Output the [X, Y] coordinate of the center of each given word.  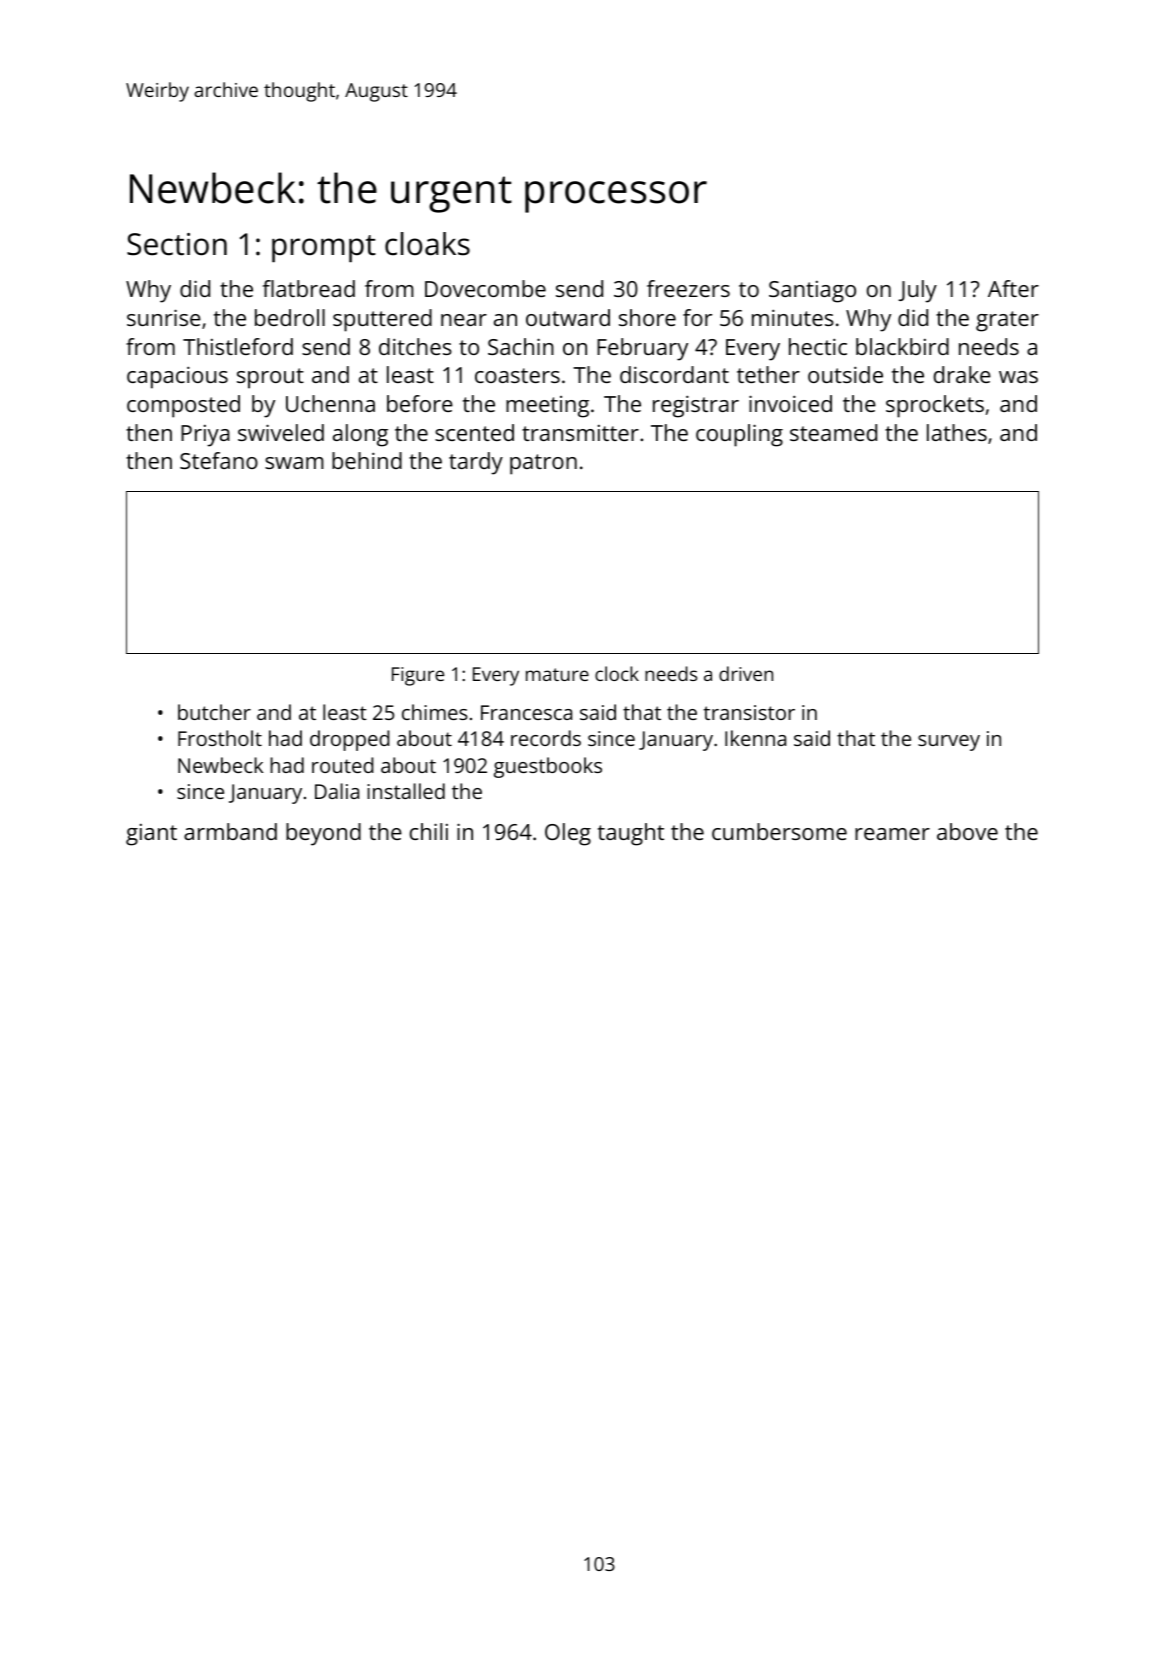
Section [177, 244]
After [1013, 288]
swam [294, 463]
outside [845, 374]
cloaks [427, 244]
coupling [739, 435]
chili [429, 831]
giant [151, 835]
